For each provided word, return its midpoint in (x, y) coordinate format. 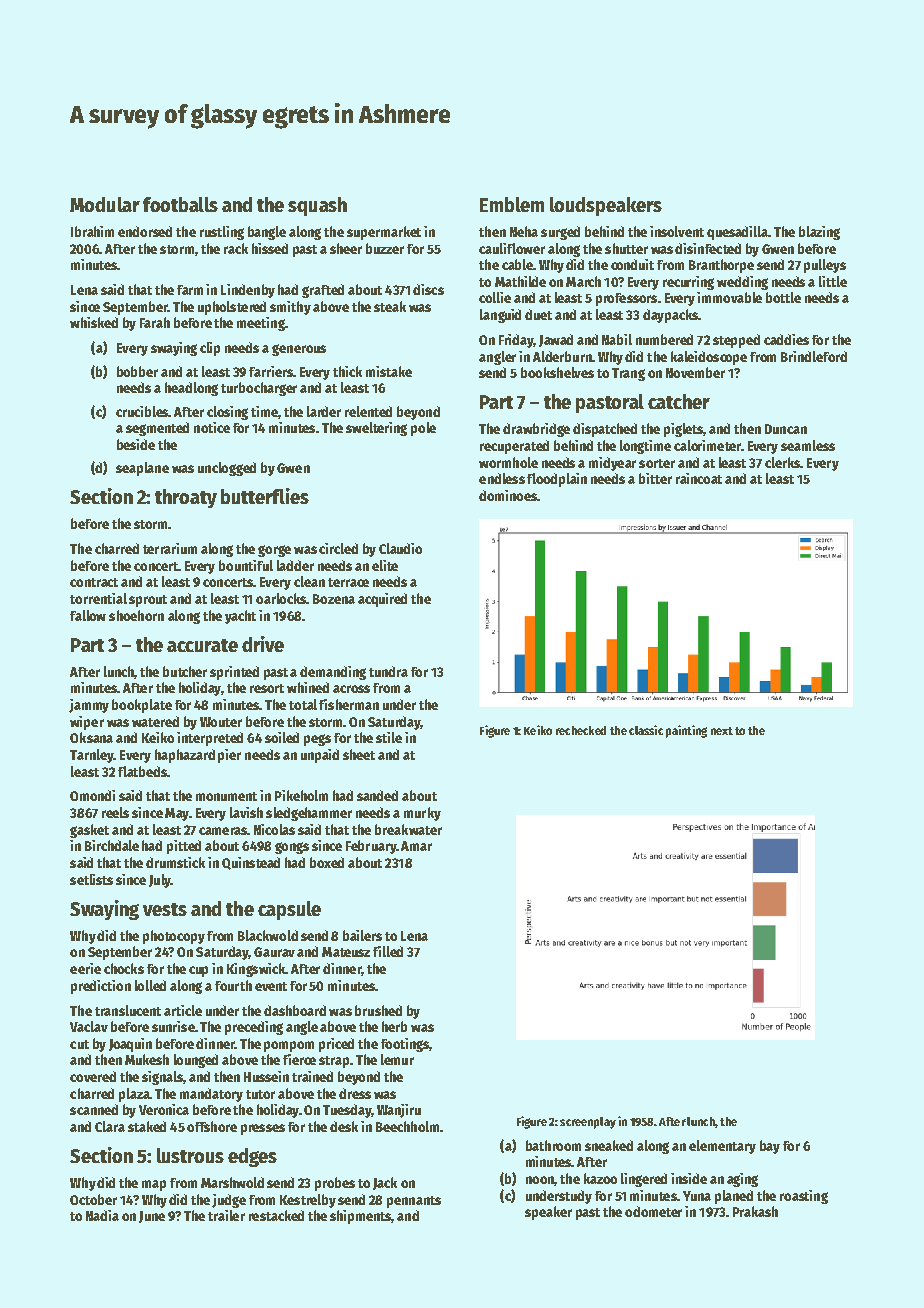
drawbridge (536, 430)
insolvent (677, 231)
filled (388, 951)
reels (115, 812)
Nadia (102, 1215)
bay (770, 1147)
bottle (783, 297)
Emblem (512, 204)
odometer (653, 1211)
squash (317, 206)
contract (94, 582)
